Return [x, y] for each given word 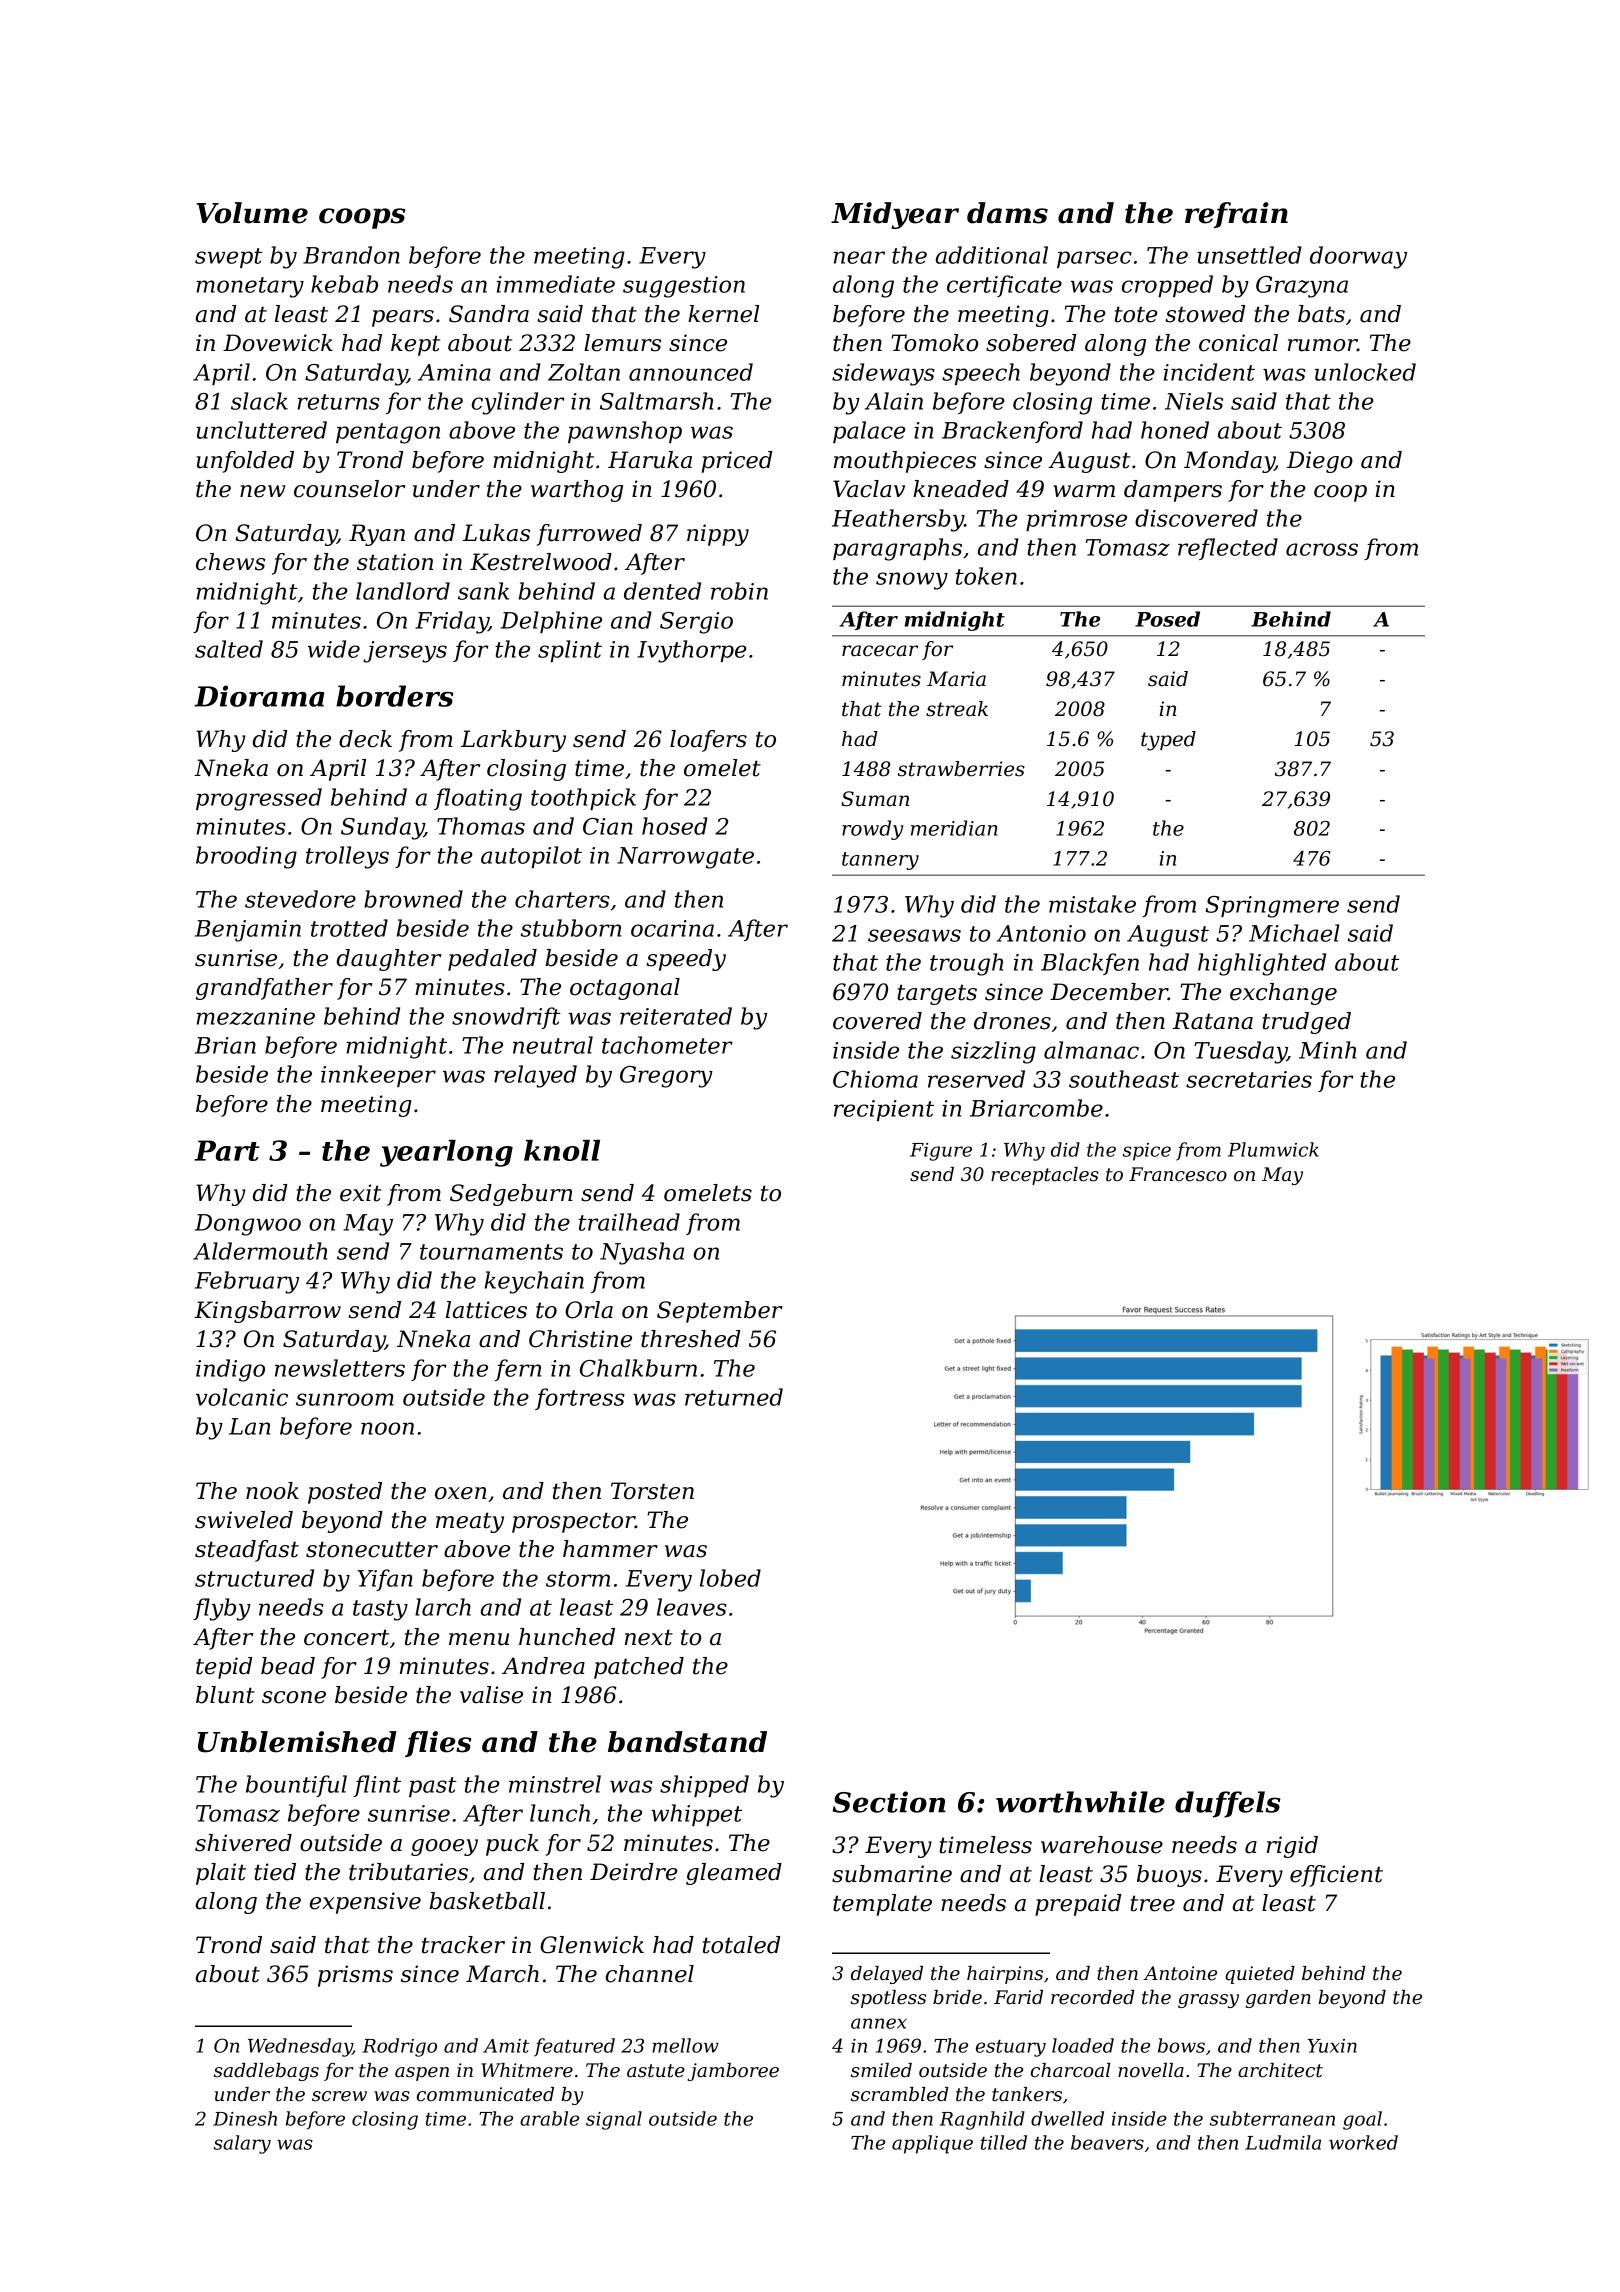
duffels [1228, 1804]
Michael [1294, 933]
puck [512, 1845]
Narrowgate [685, 858]
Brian [225, 1045]
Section [889, 1802]
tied [275, 1872]
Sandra [489, 314]
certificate [1004, 286]
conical [1238, 343]
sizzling [993, 1052]
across [1322, 549]
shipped [704, 1786]
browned [413, 899]
